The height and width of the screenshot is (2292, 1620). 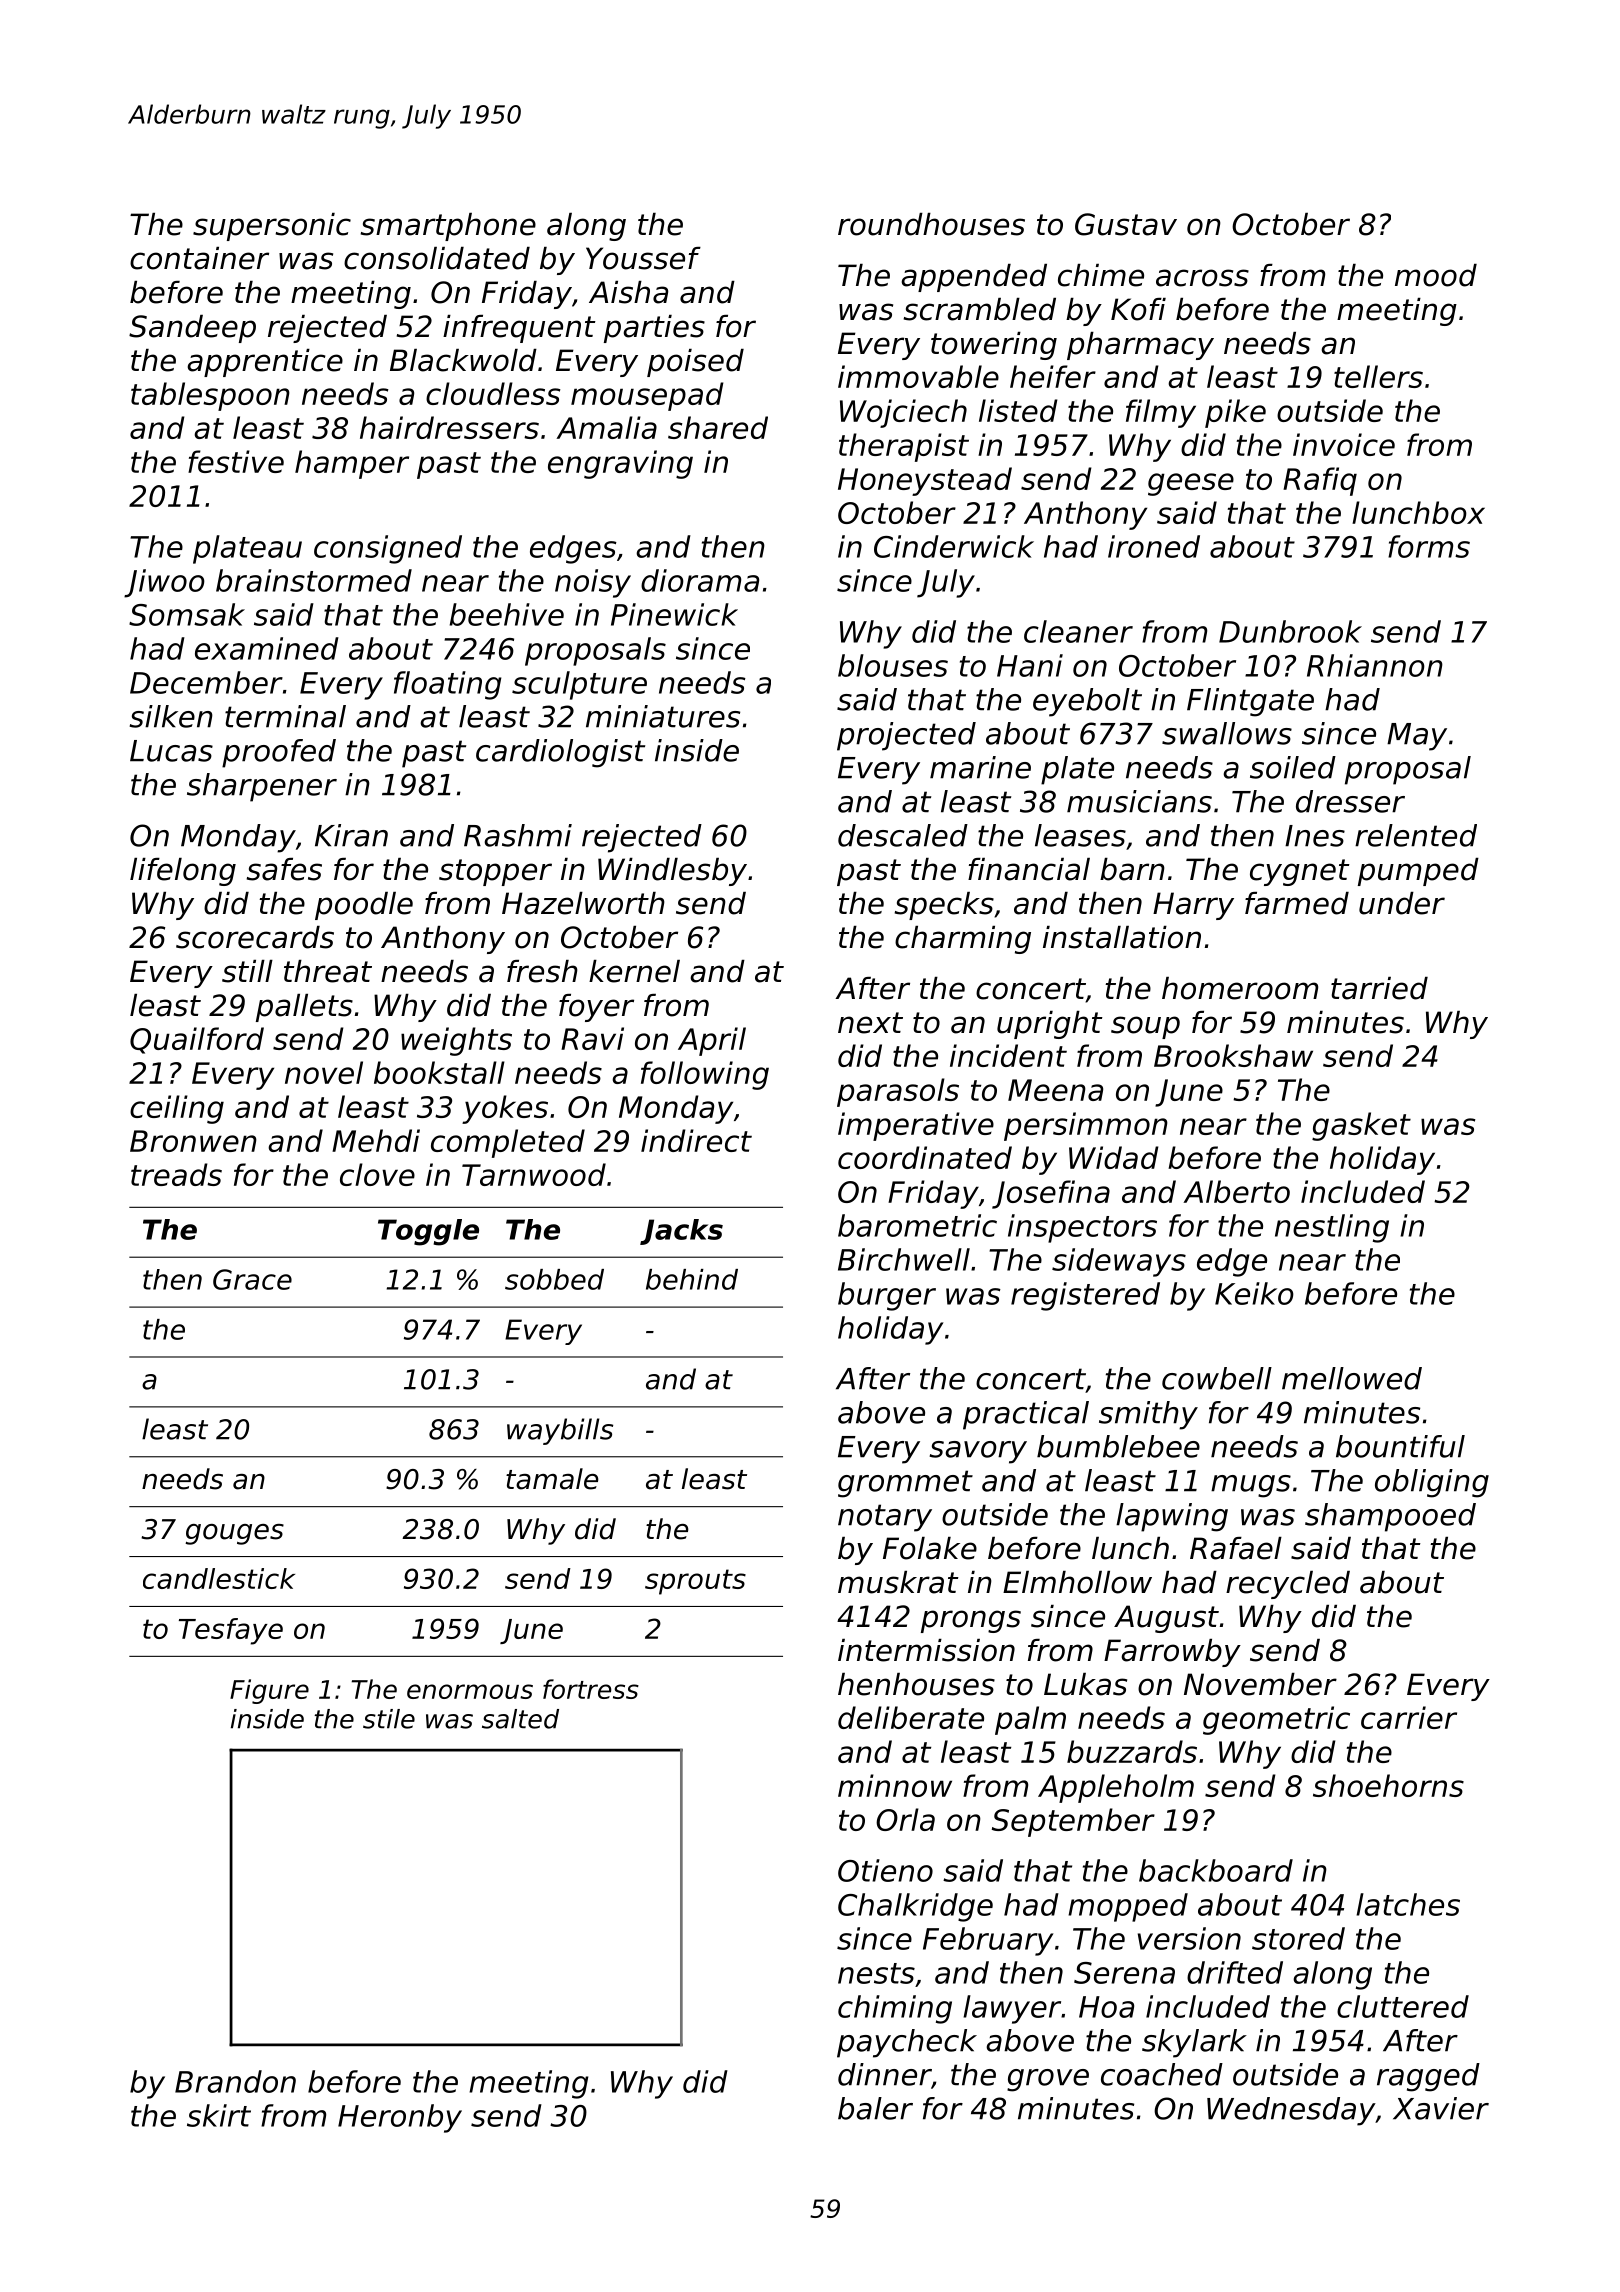 I want to click on mood, so click(x=1436, y=275).
